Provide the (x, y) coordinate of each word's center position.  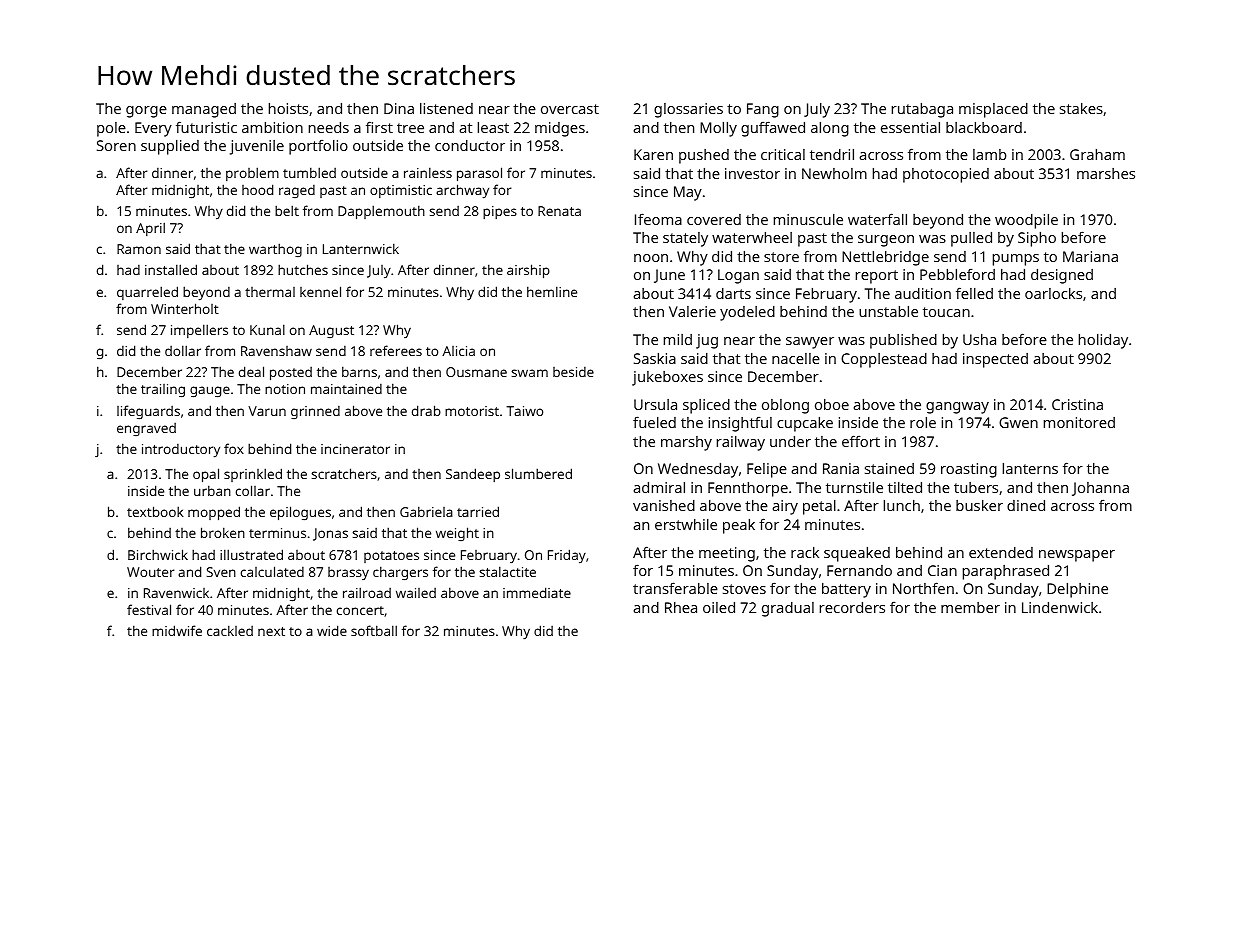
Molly (718, 129)
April (150, 229)
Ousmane (476, 372)
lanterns (1030, 468)
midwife (177, 630)
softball (374, 630)
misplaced (993, 110)
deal (251, 371)
